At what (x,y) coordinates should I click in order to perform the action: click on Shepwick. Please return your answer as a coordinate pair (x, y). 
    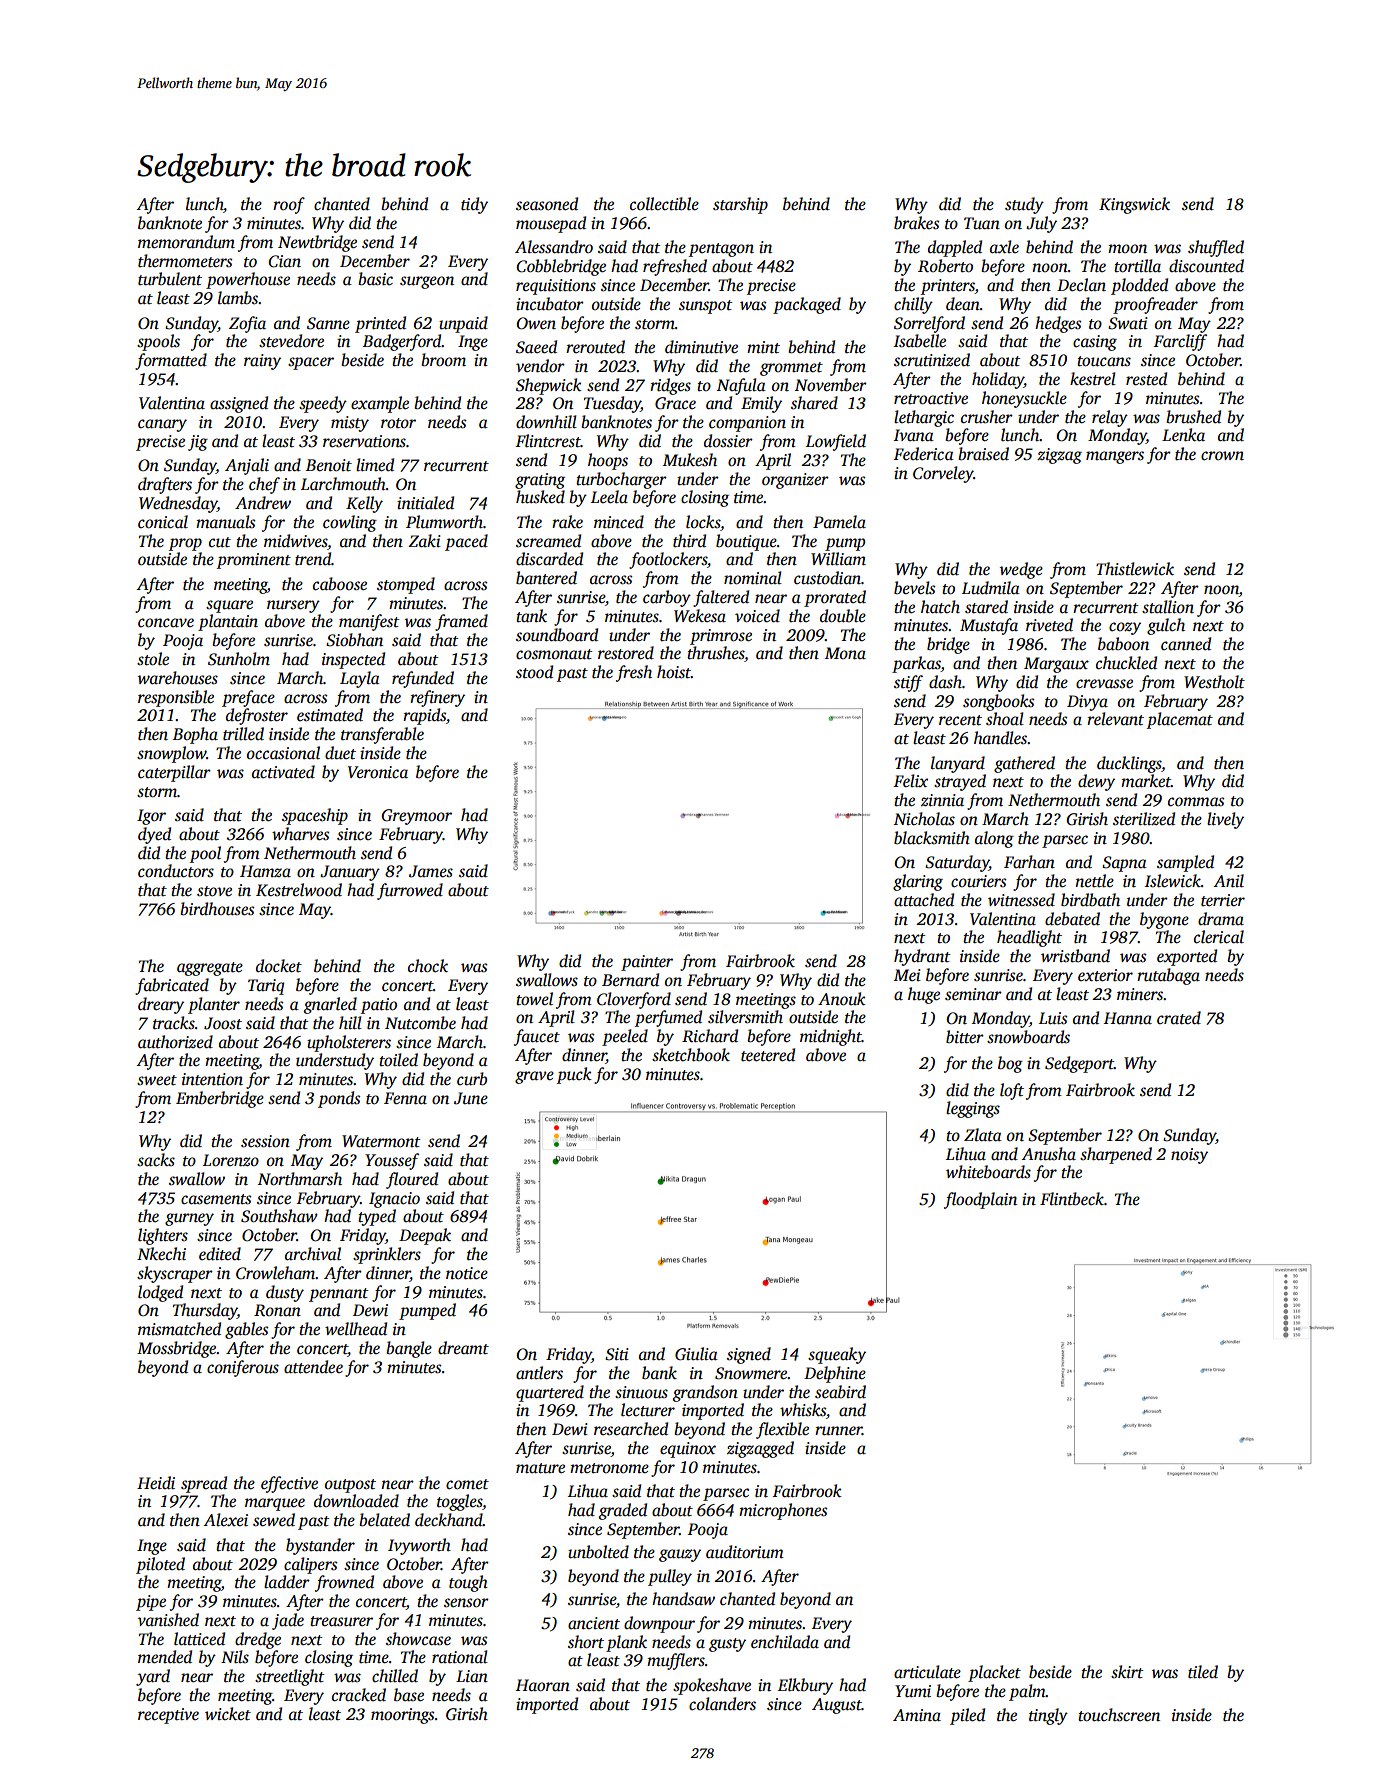
    Looking at the image, I should click on (549, 386).
